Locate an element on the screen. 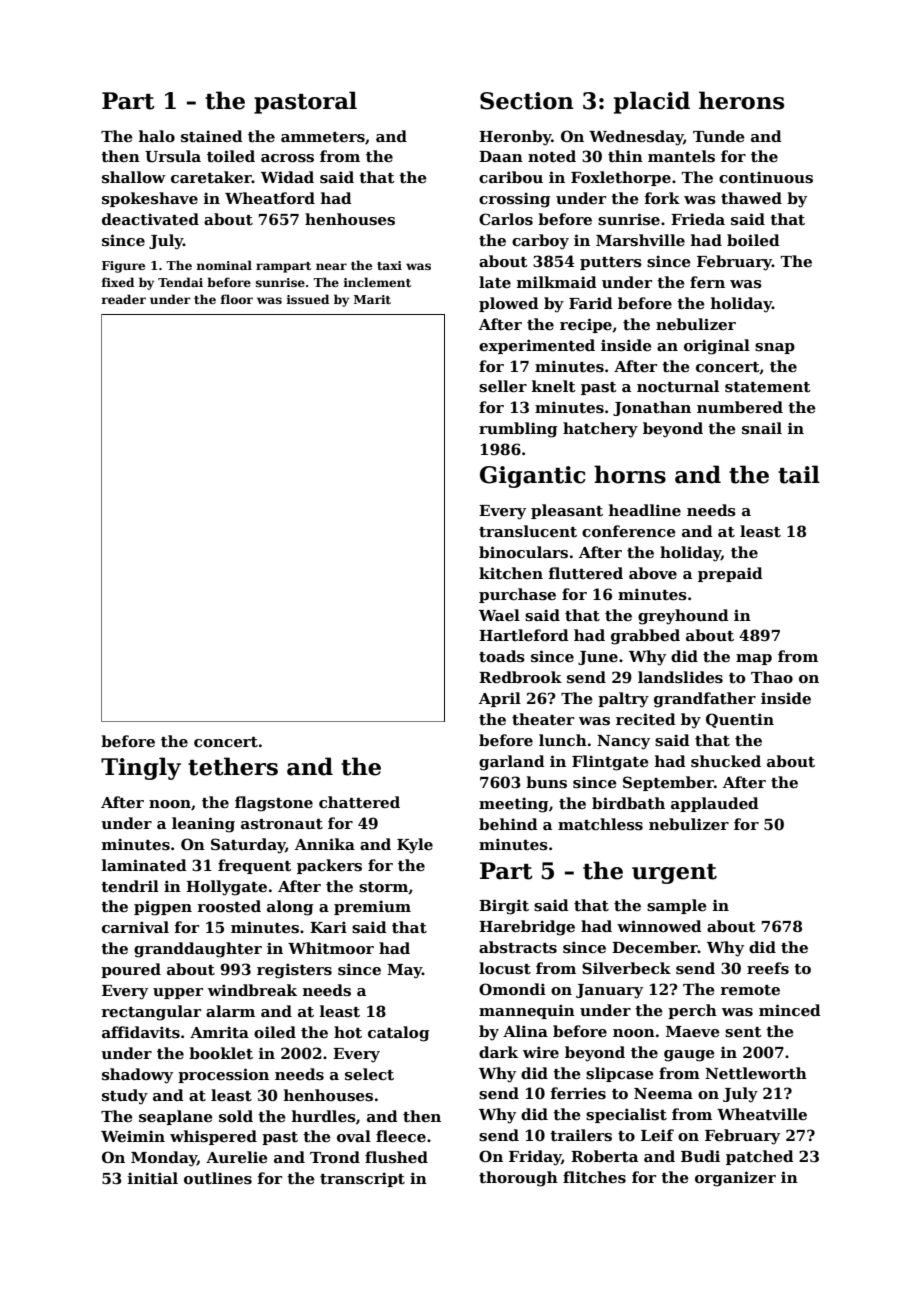 This screenshot has height=1308, width=924. Farid is located at coordinates (591, 303).
